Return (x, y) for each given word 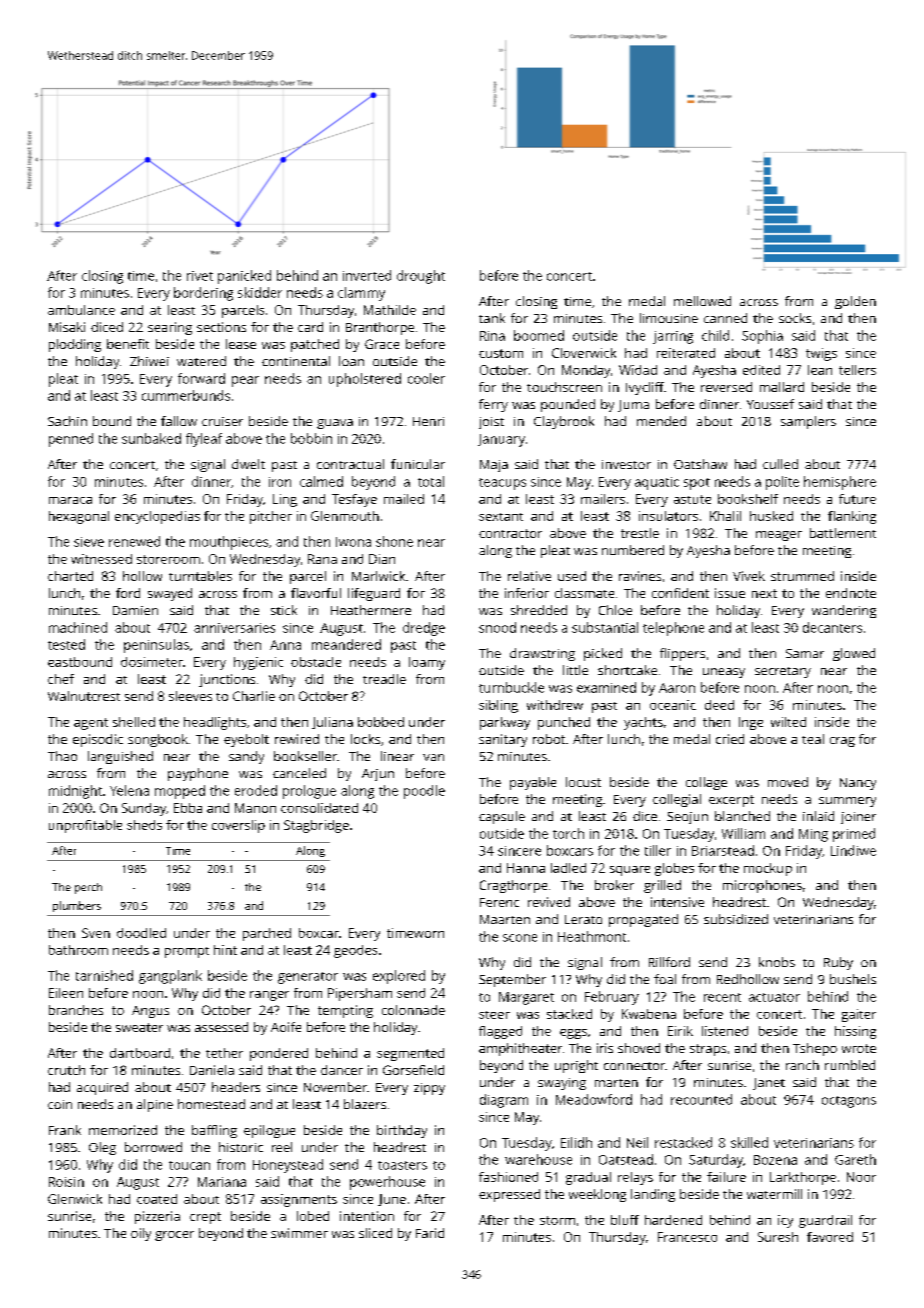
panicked (244, 277)
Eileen (66, 993)
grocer (174, 1236)
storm (557, 1220)
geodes (355, 951)
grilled (662, 886)
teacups (502, 484)
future (857, 499)
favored (830, 1237)
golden (855, 302)
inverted (367, 275)
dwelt (248, 464)
